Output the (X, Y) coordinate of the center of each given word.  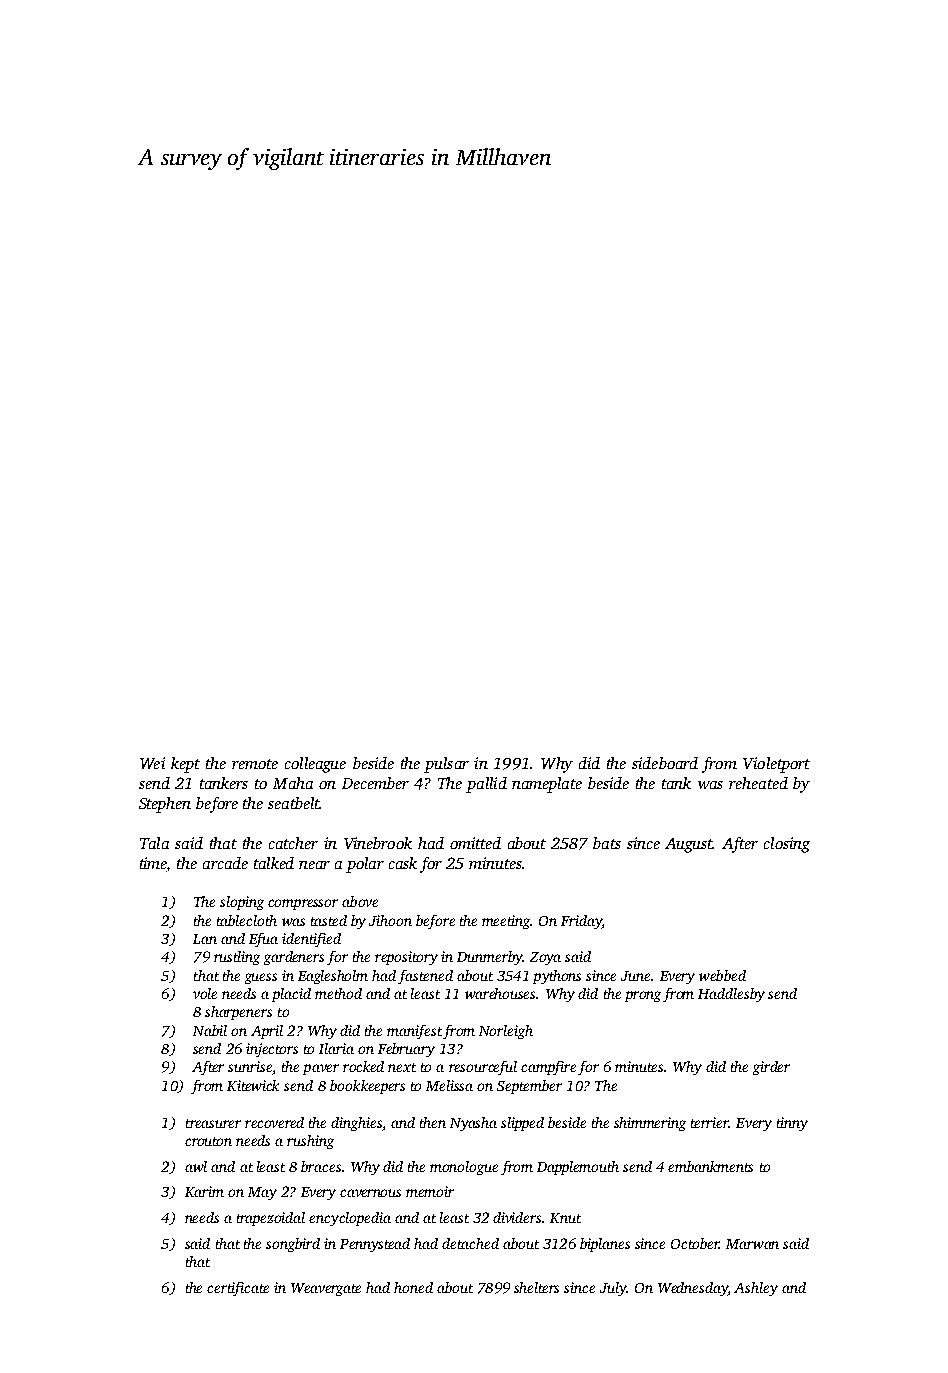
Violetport (776, 765)
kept (185, 765)
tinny (792, 1124)
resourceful (483, 1068)
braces (321, 1166)
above (360, 901)
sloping (242, 903)
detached (470, 1243)
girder (771, 1068)
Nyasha (473, 1124)
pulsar (446, 765)
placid (291, 995)
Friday (581, 922)
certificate (238, 1289)
